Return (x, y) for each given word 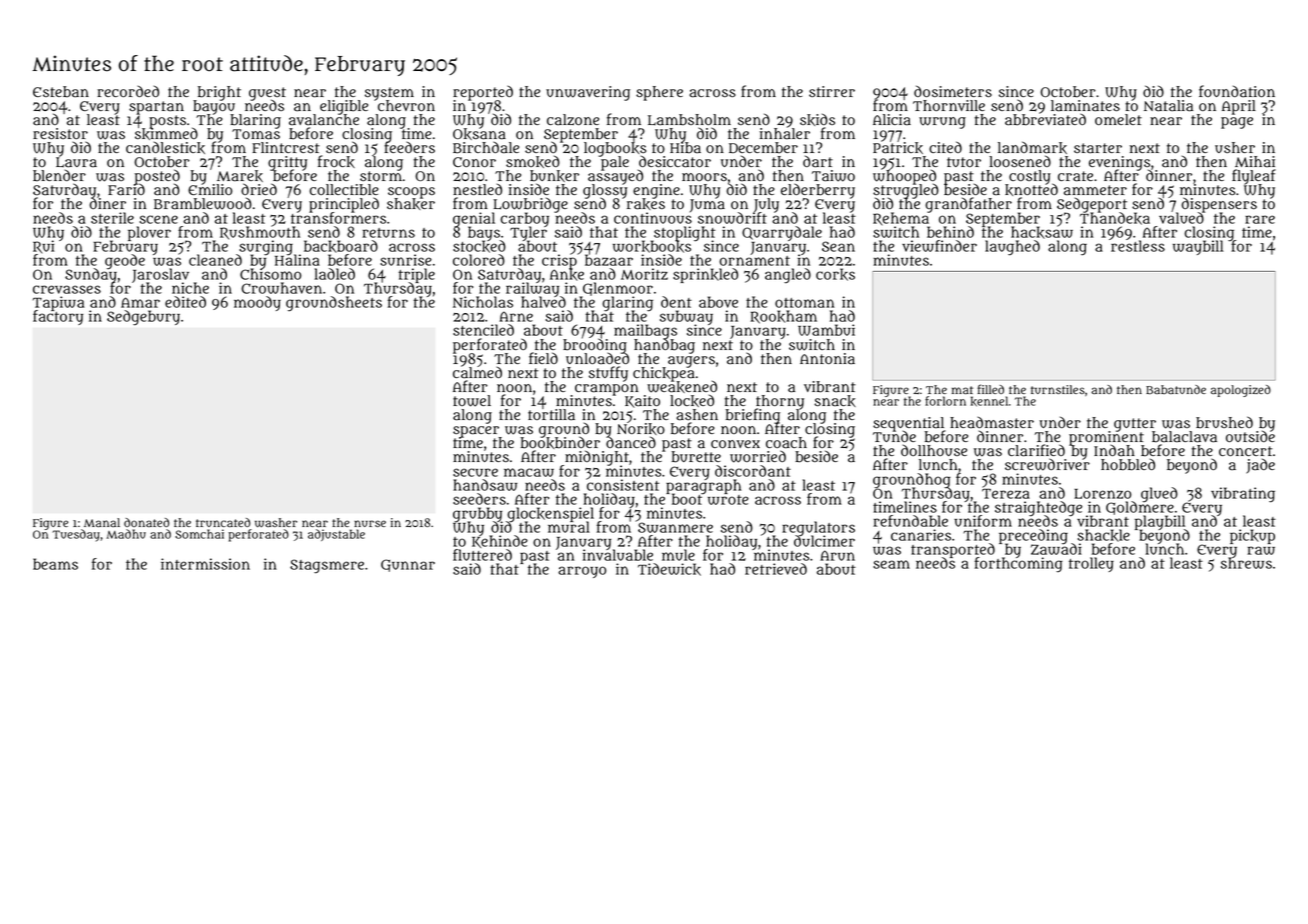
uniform (983, 521)
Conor (474, 162)
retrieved (776, 569)
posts (167, 121)
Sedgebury (143, 318)
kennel (989, 401)
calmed (477, 373)
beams (55, 564)
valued (1181, 218)
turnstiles (1058, 389)
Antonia (827, 359)
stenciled (483, 330)
